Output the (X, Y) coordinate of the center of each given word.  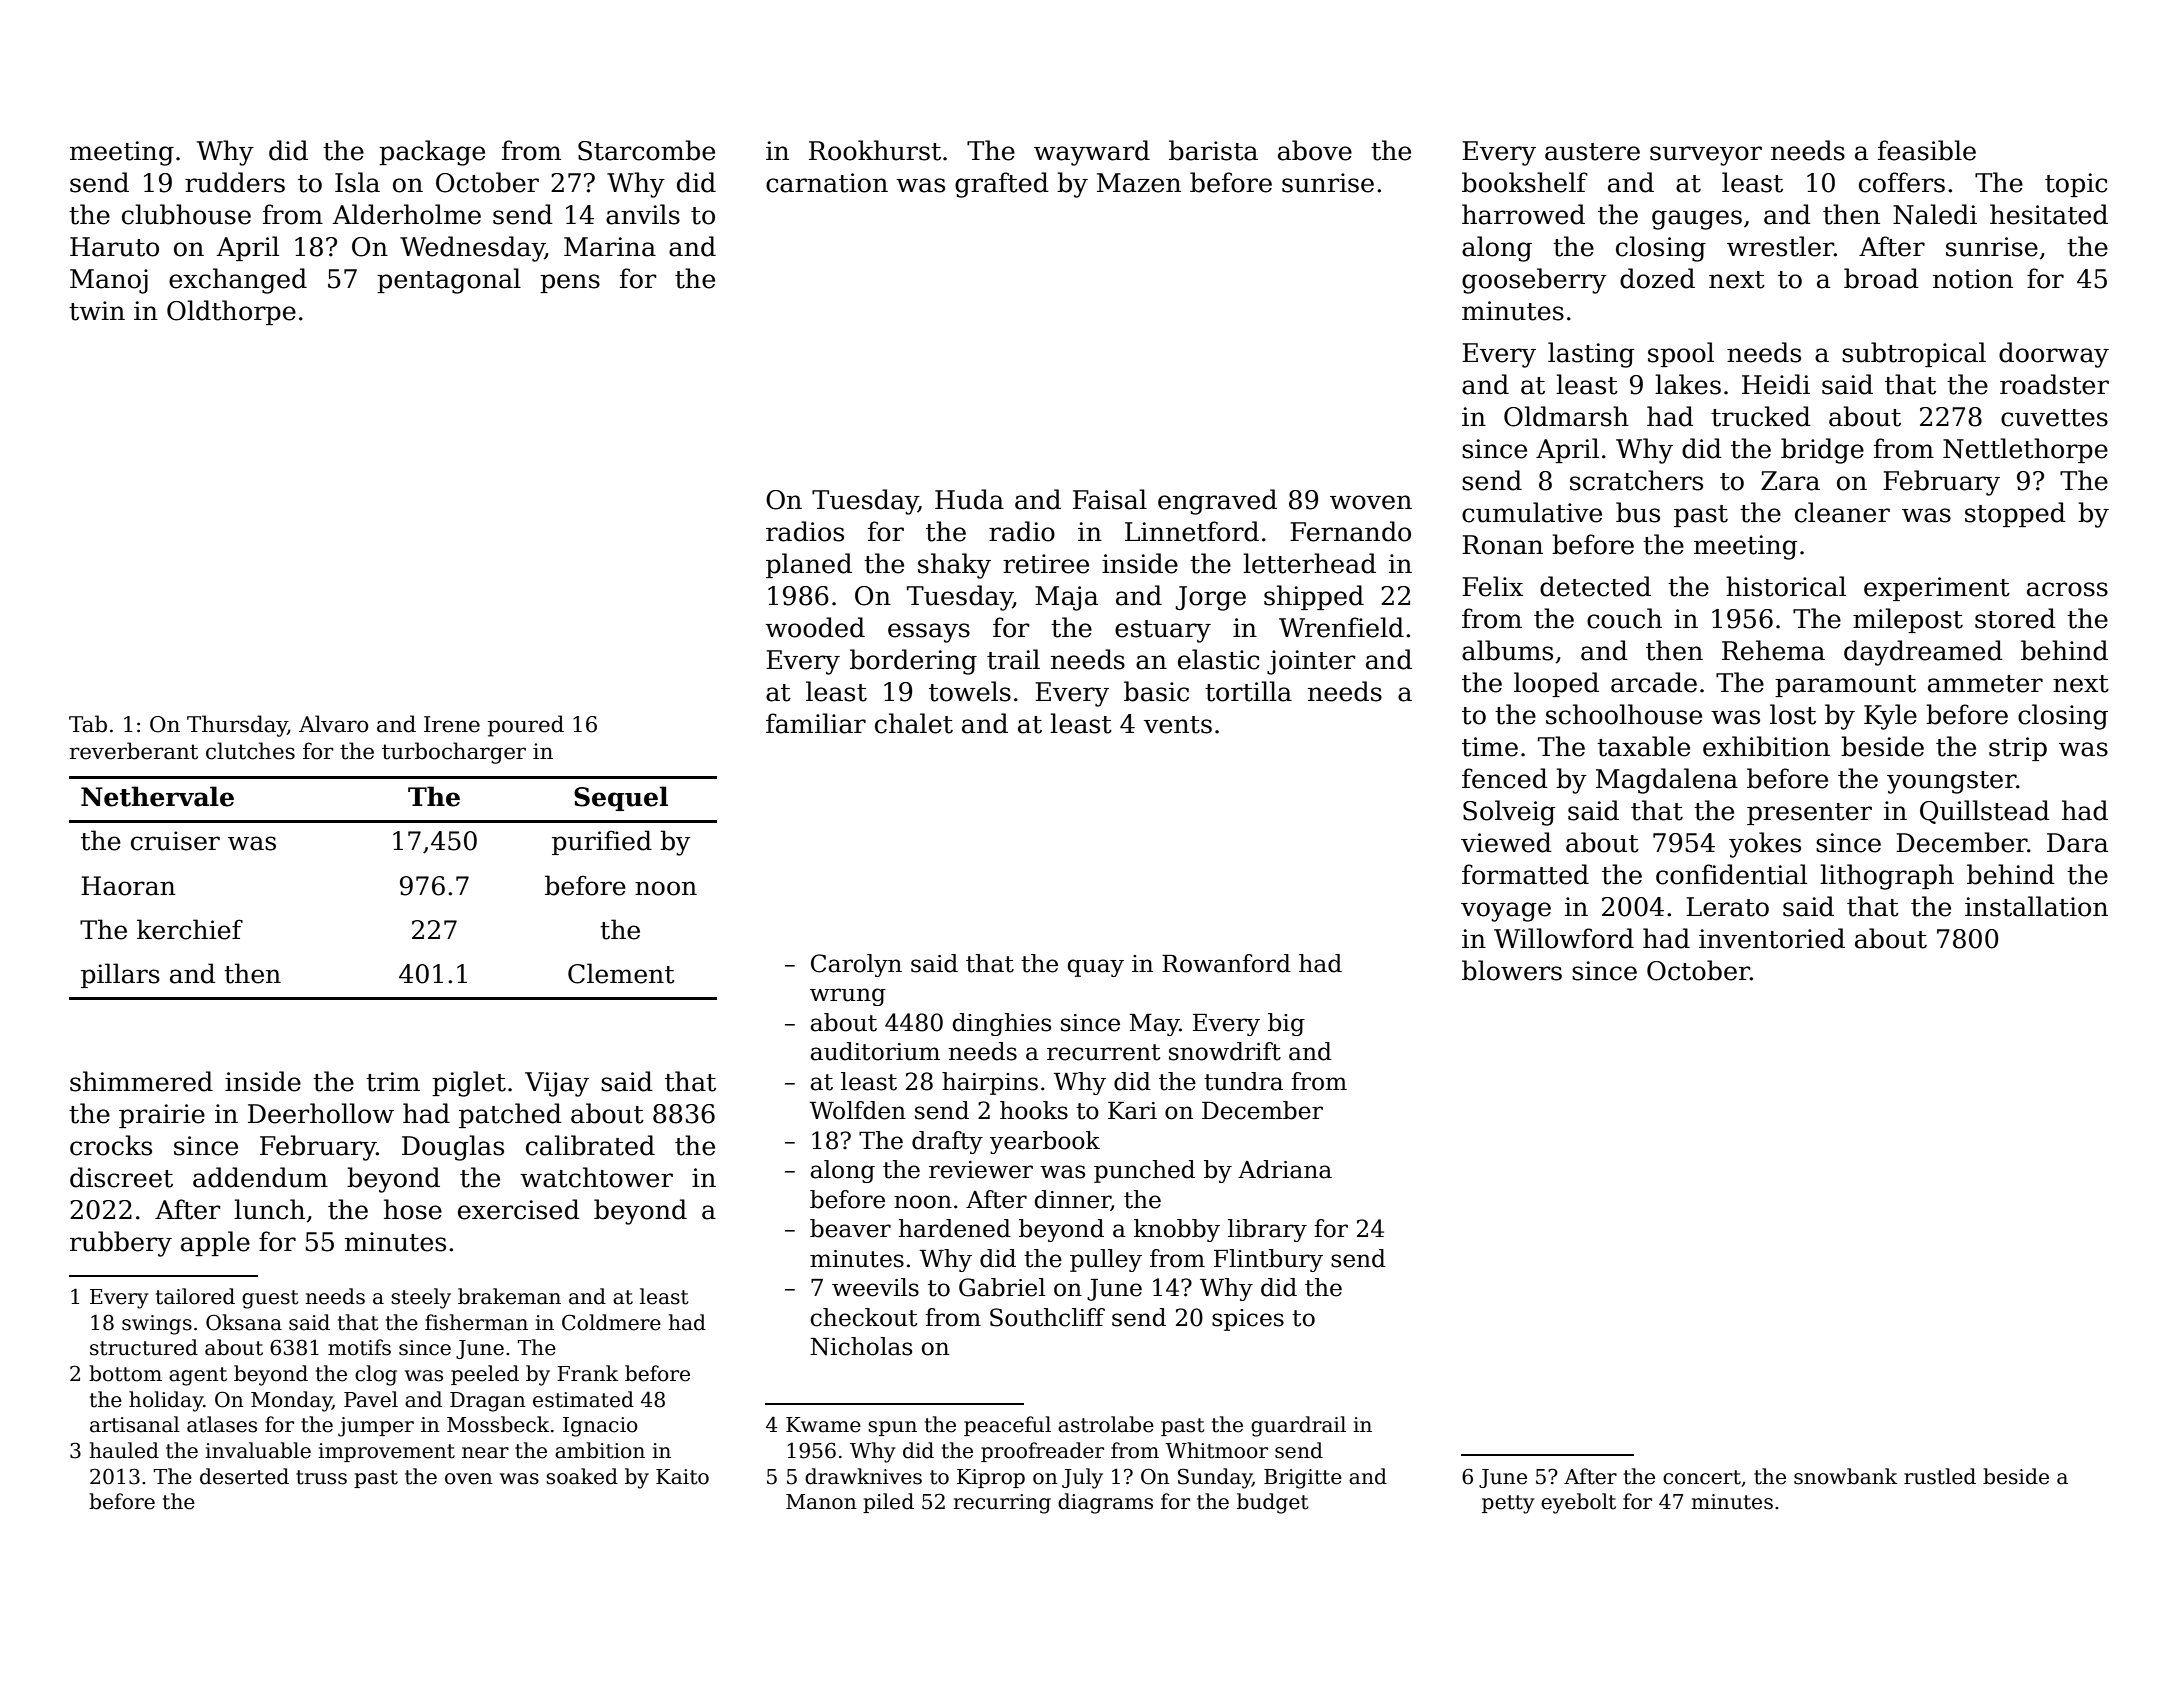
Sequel (621, 798)
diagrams (1105, 1503)
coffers (1902, 182)
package (432, 153)
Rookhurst (875, 150)
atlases (222, 1424)
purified (602, 842)
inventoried (1772, 938)
